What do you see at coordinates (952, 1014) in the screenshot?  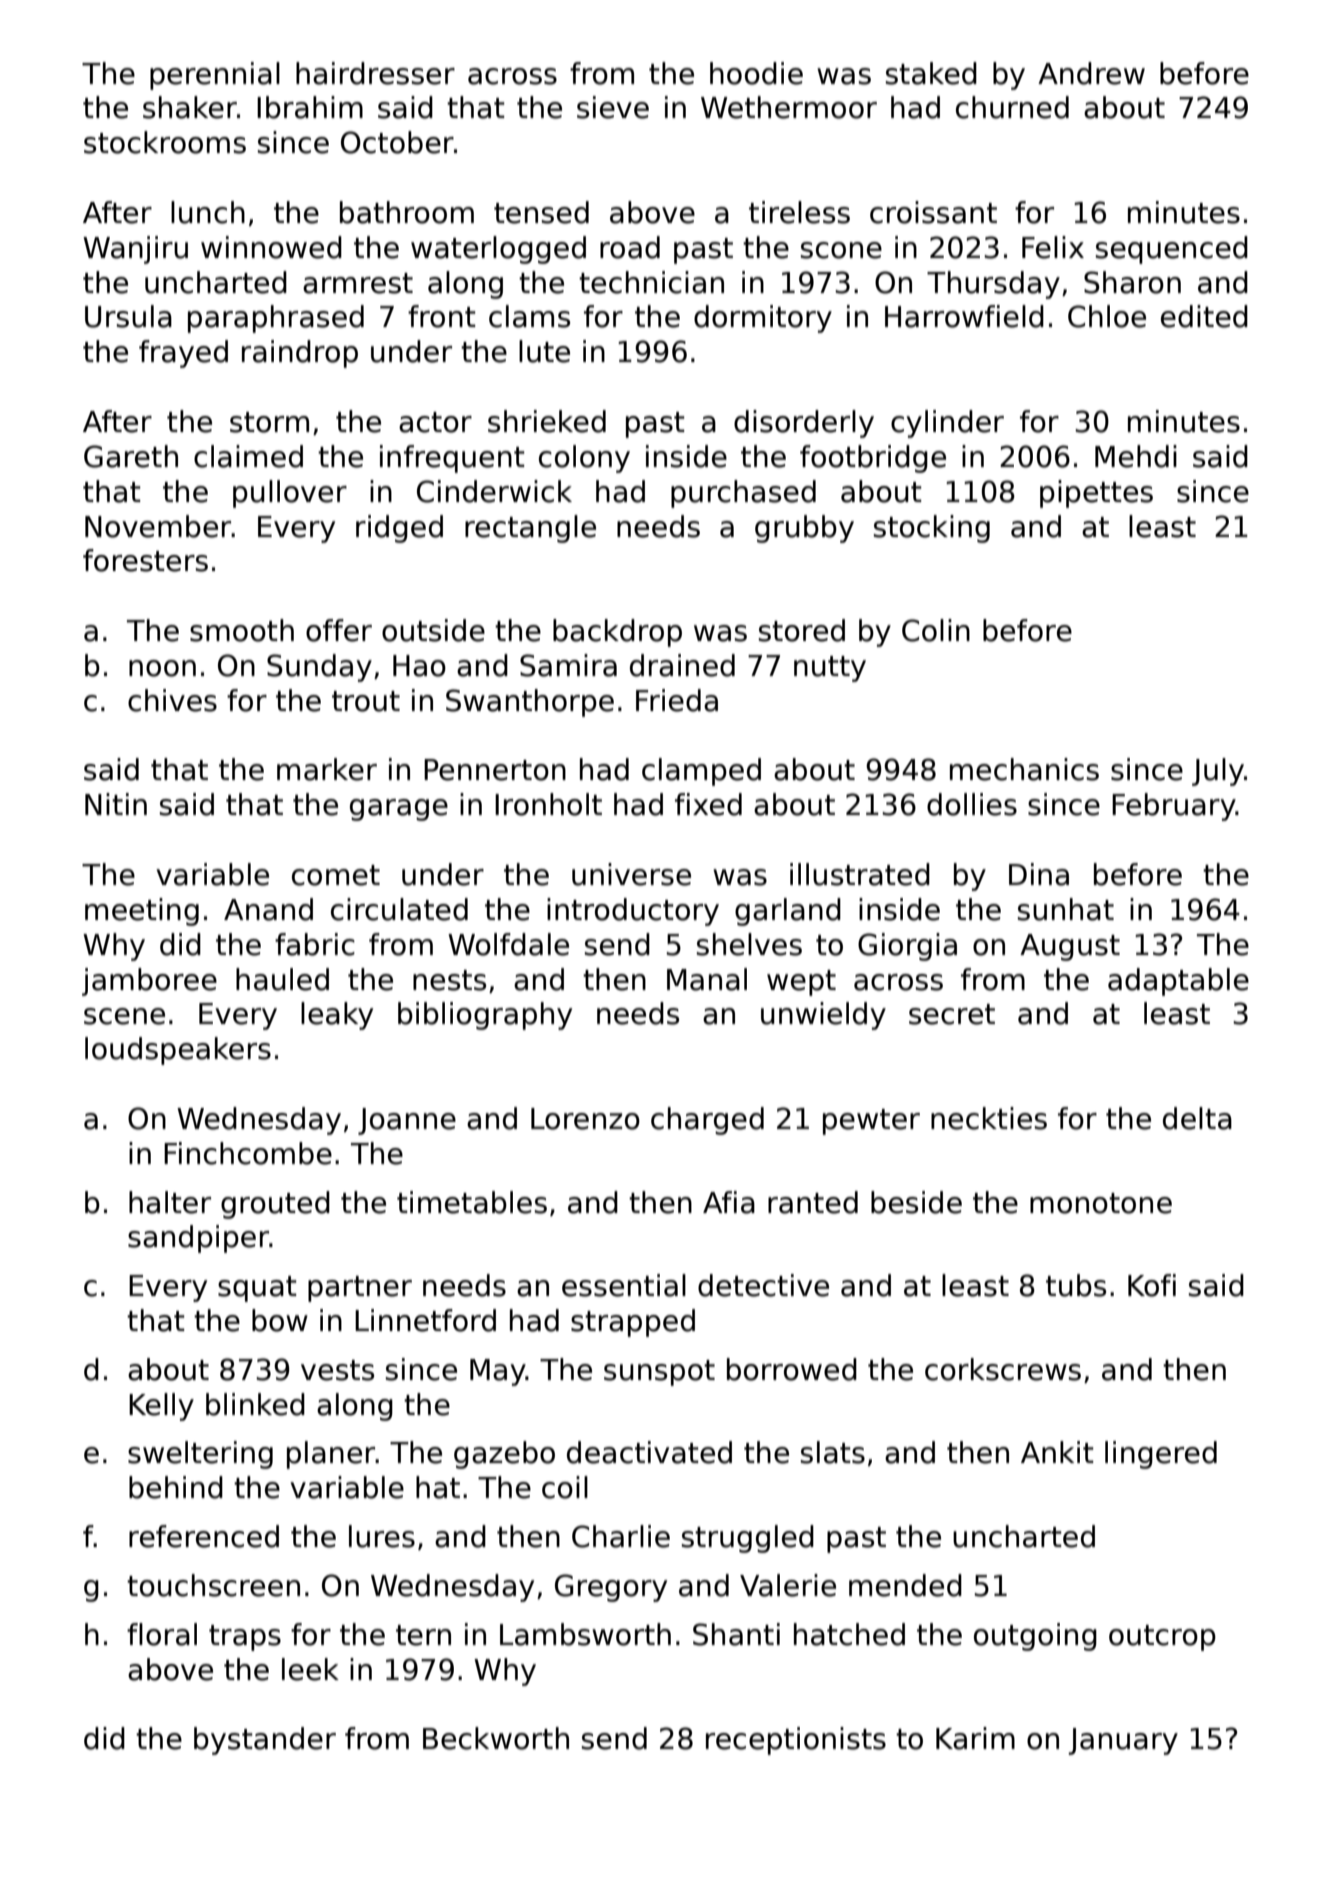 I see `secret` at bounding box center [952, 1014].
